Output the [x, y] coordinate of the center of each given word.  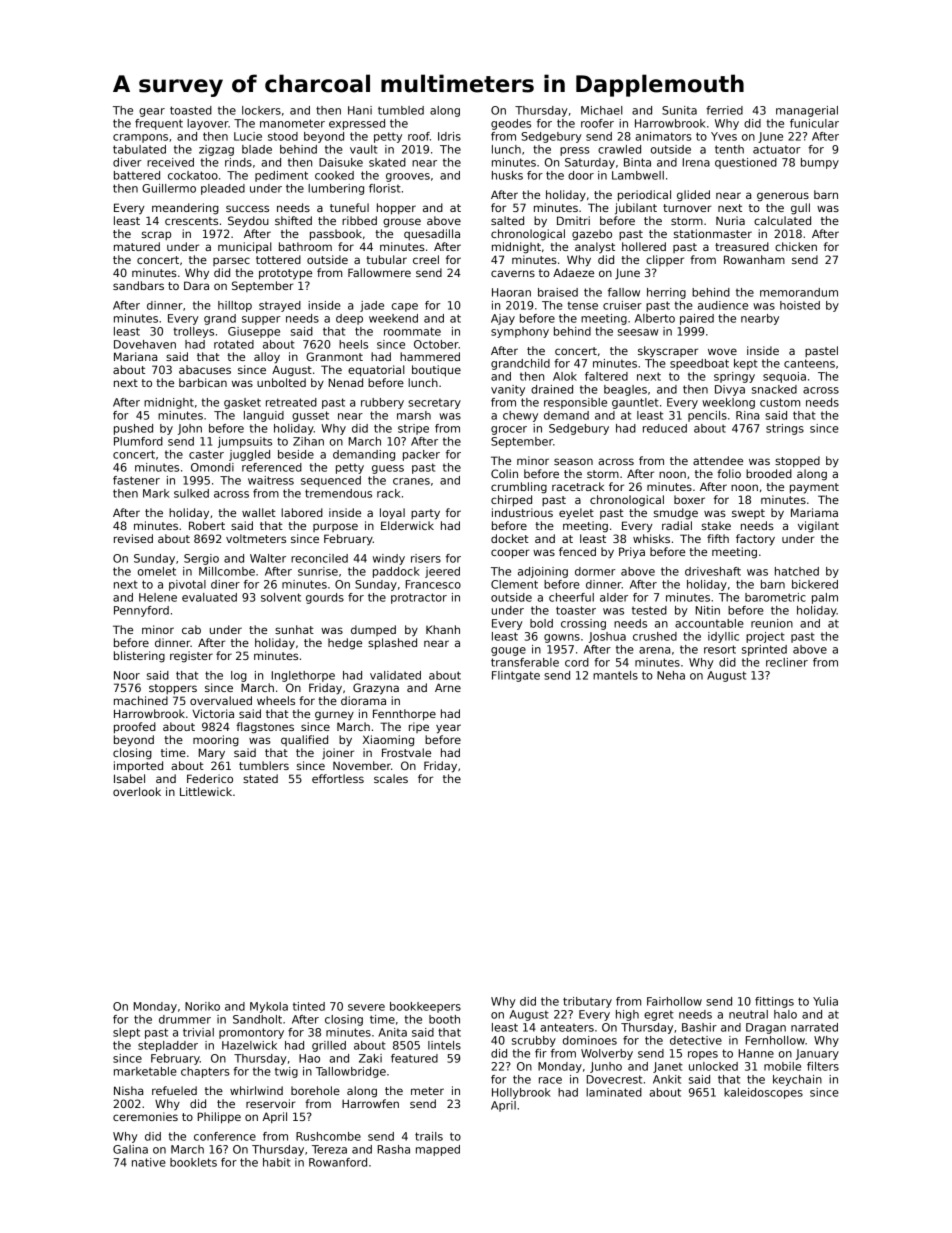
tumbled [401, 110]
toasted [191, 110]
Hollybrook [521, 1093]
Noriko [202, 1006]
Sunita [679, 110]
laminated [614, 1092]
